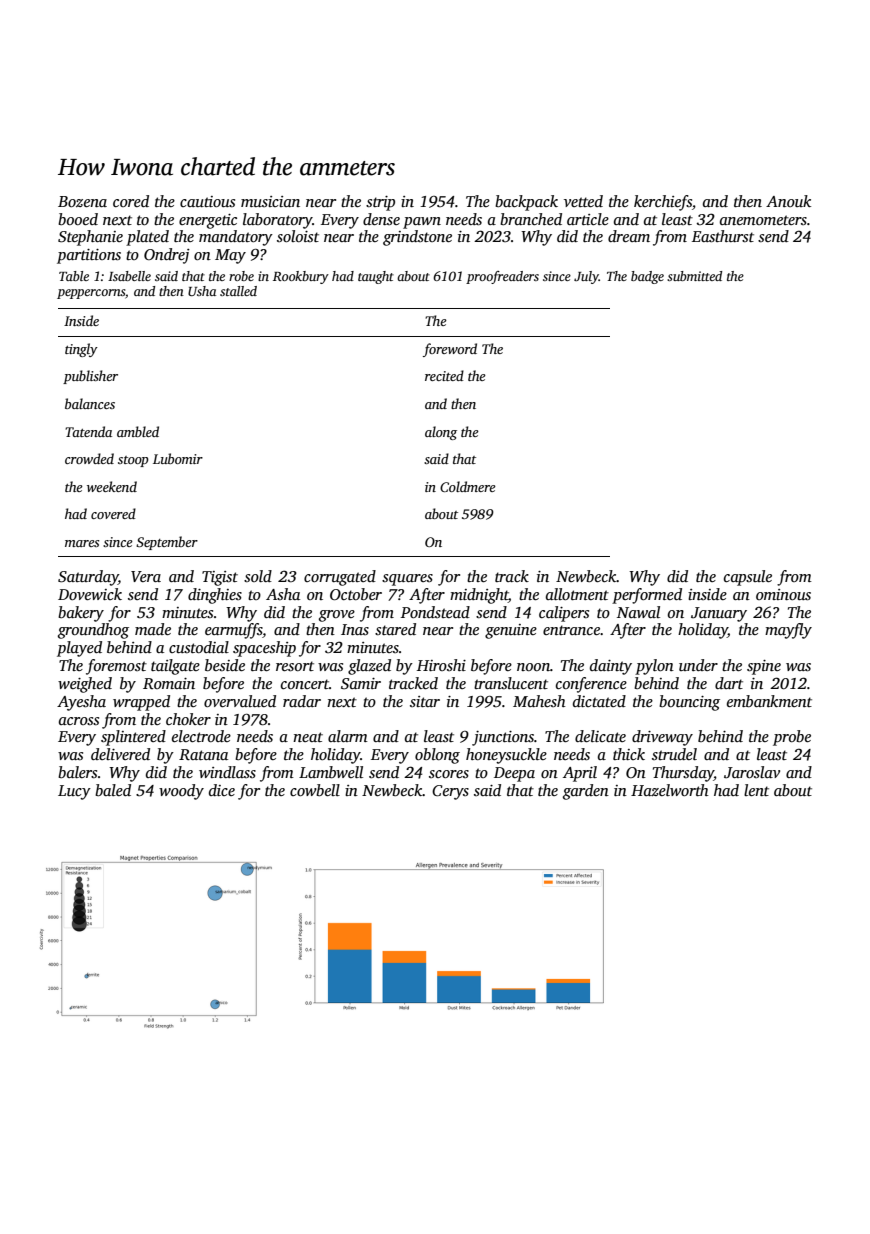 The height and width of the page is (1234, 870). What do you see at coordinates (539, 701) in the page?
I see `Mahesh` at bounding box center [539, 701].
